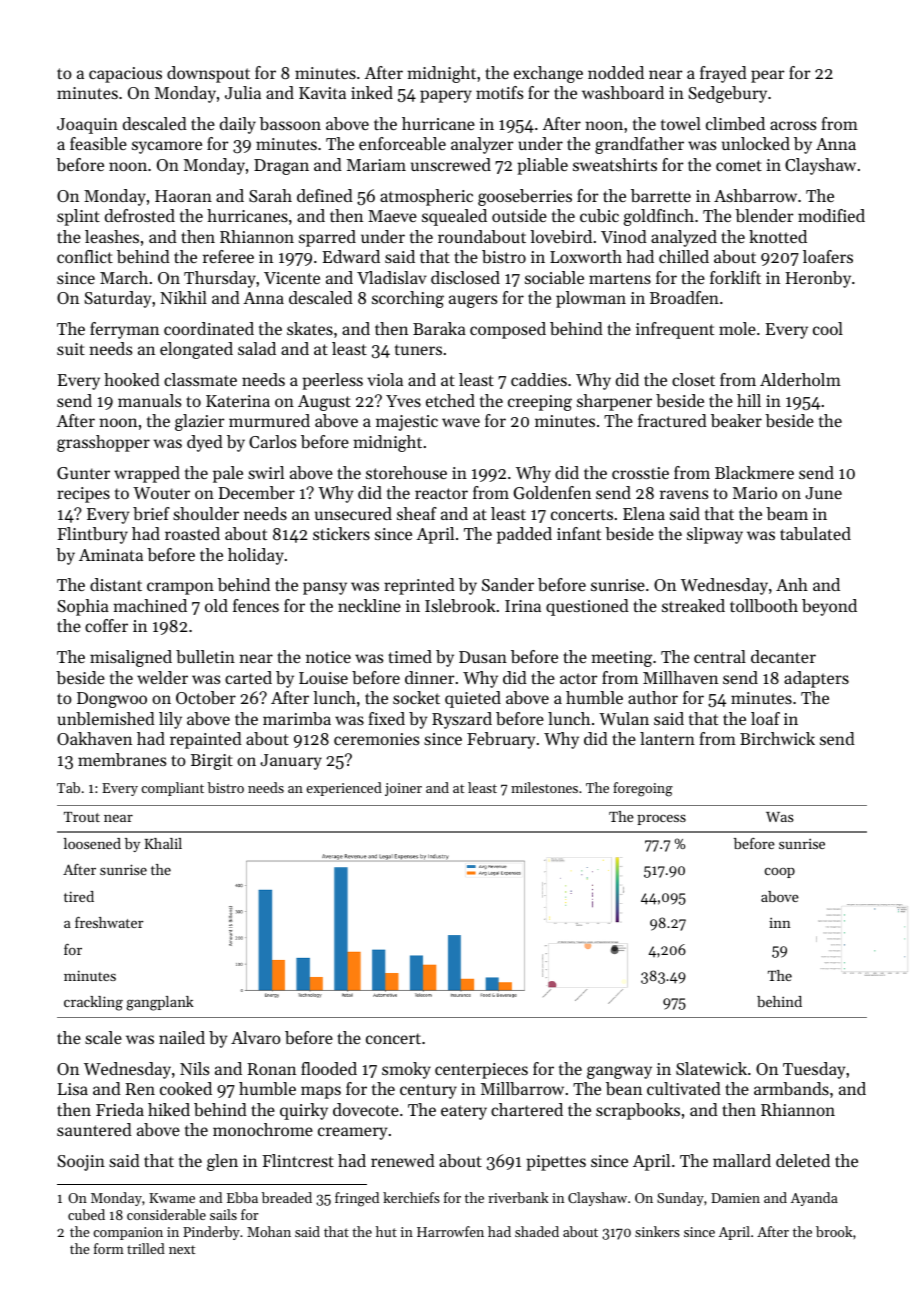 This screenshot has width=924, height=1308. I want to click on nodded, so click(616, 72).
